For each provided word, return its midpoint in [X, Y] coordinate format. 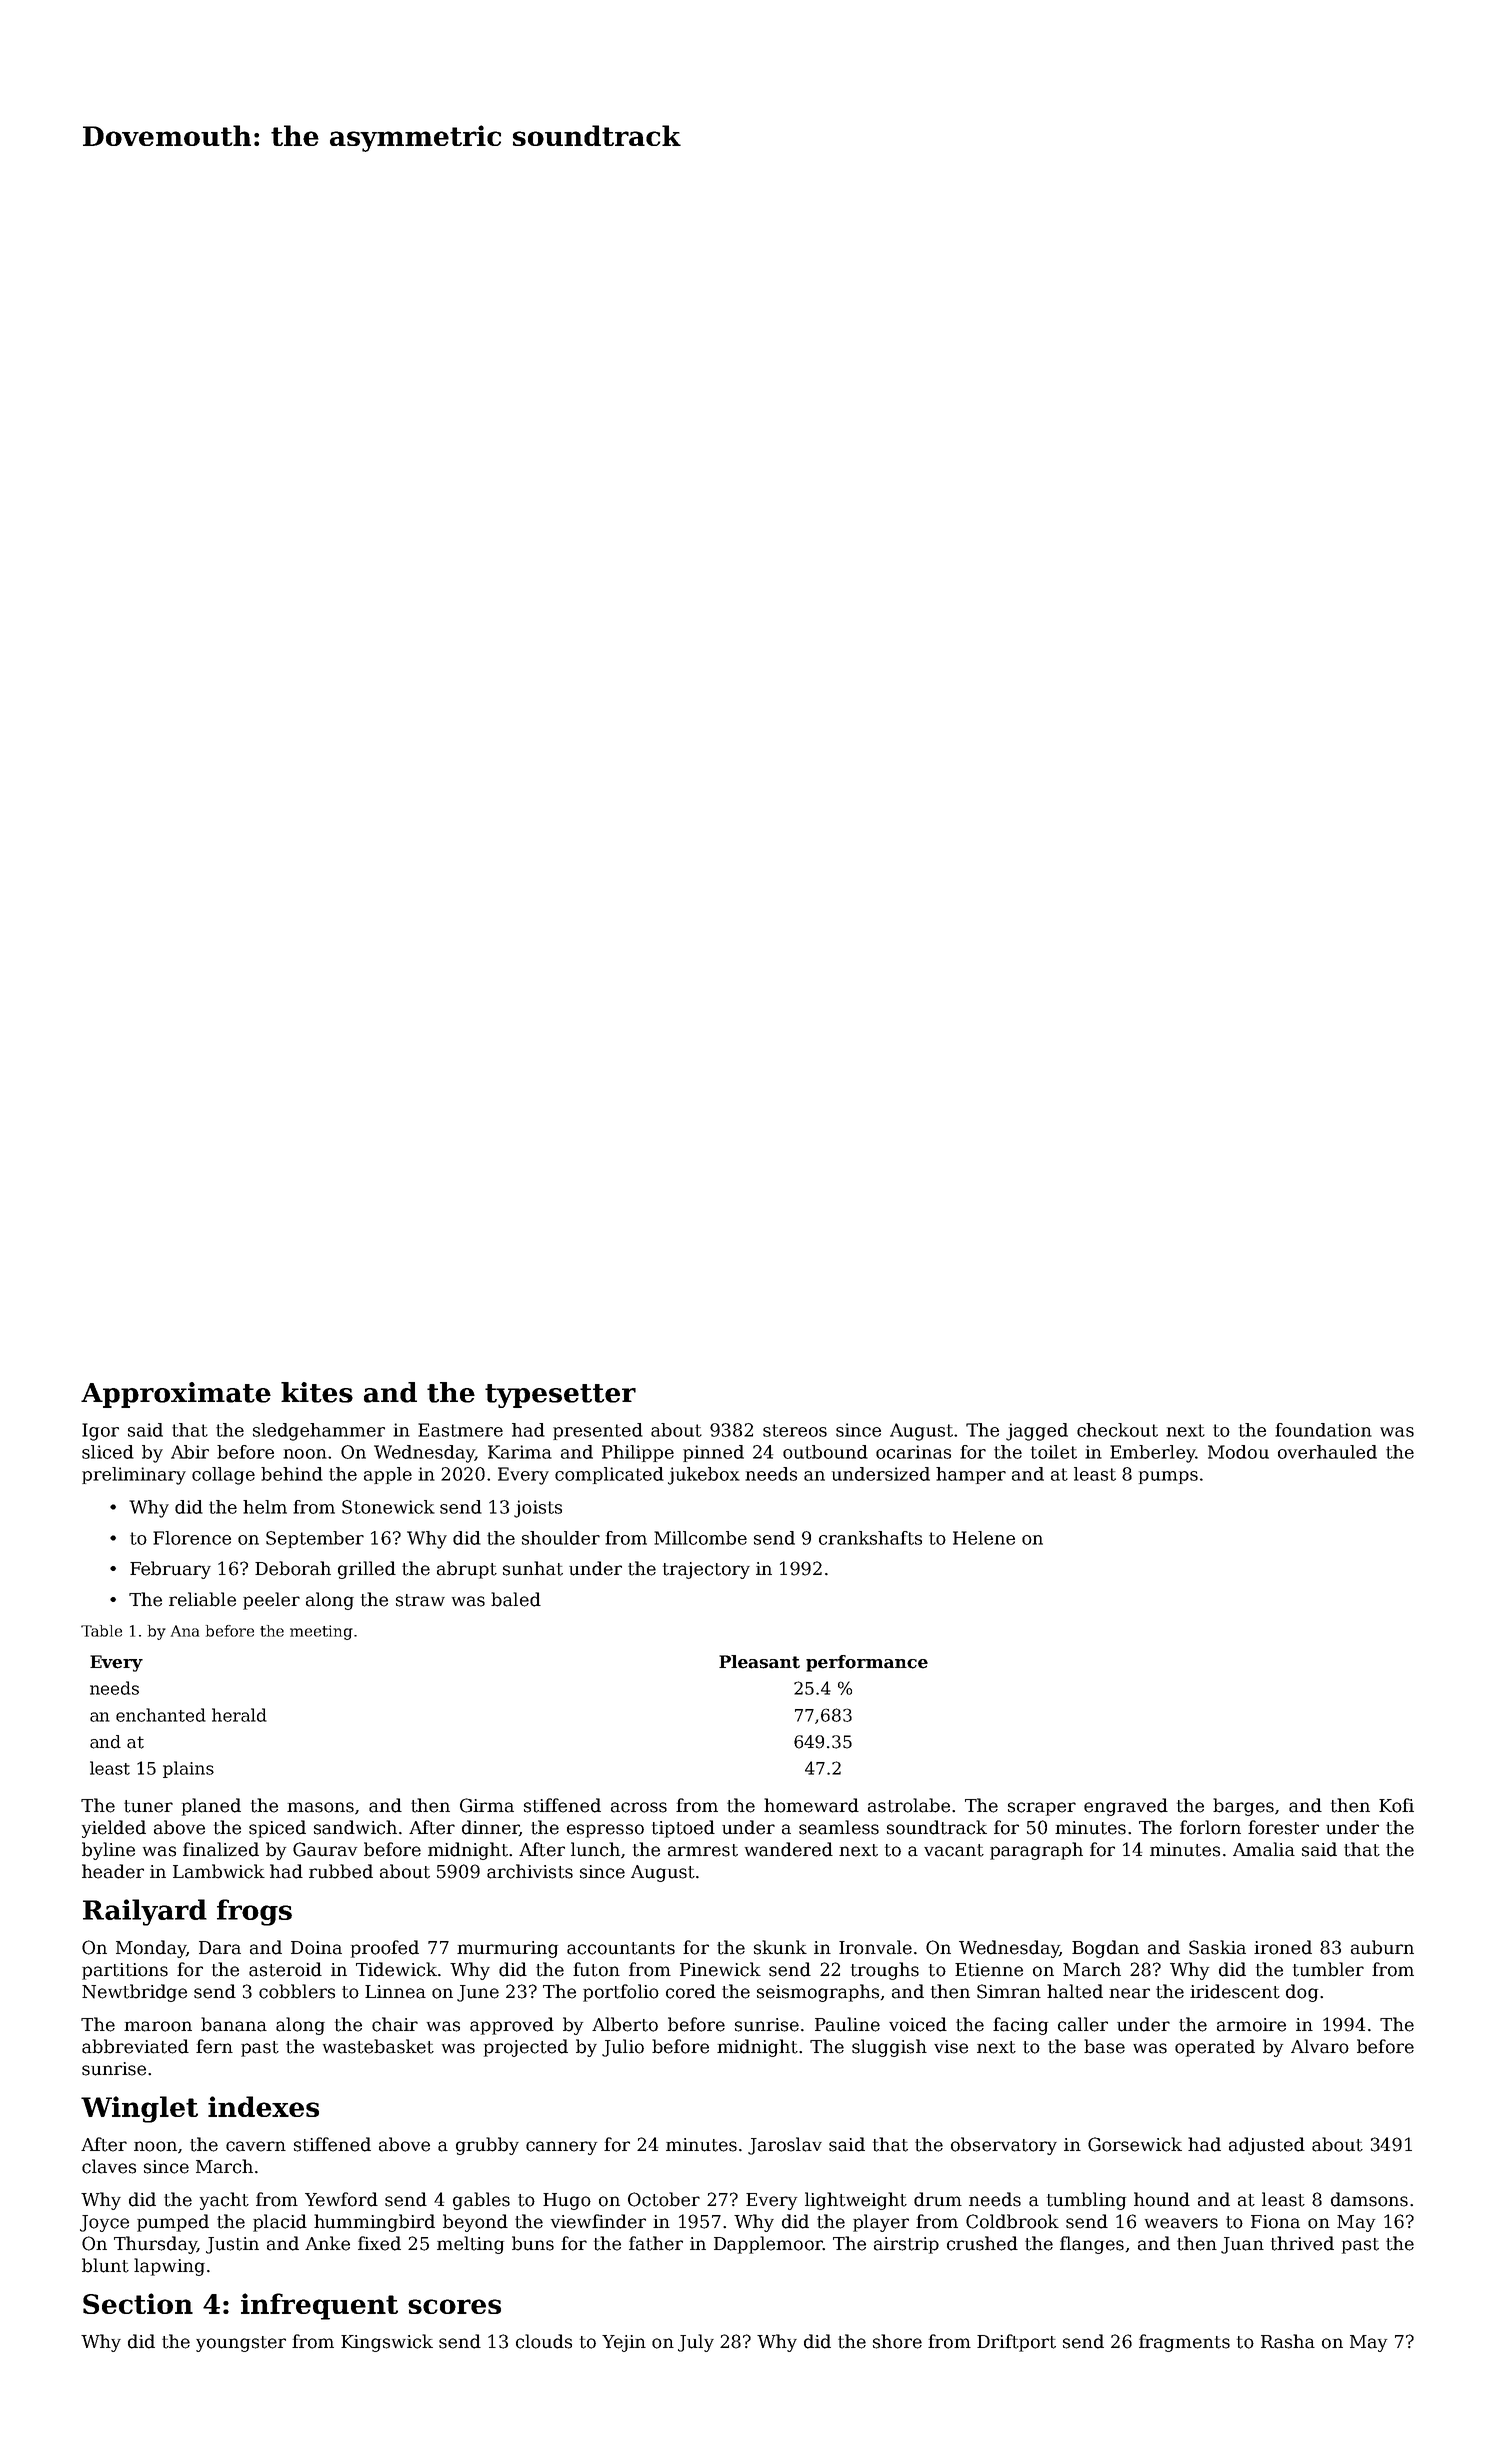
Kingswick [387, 2343]
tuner [148, 1806]
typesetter [560, 1396]
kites [317, 1392]
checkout [1117, 1430]
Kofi [1396, 1805]
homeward [811, 1805]
